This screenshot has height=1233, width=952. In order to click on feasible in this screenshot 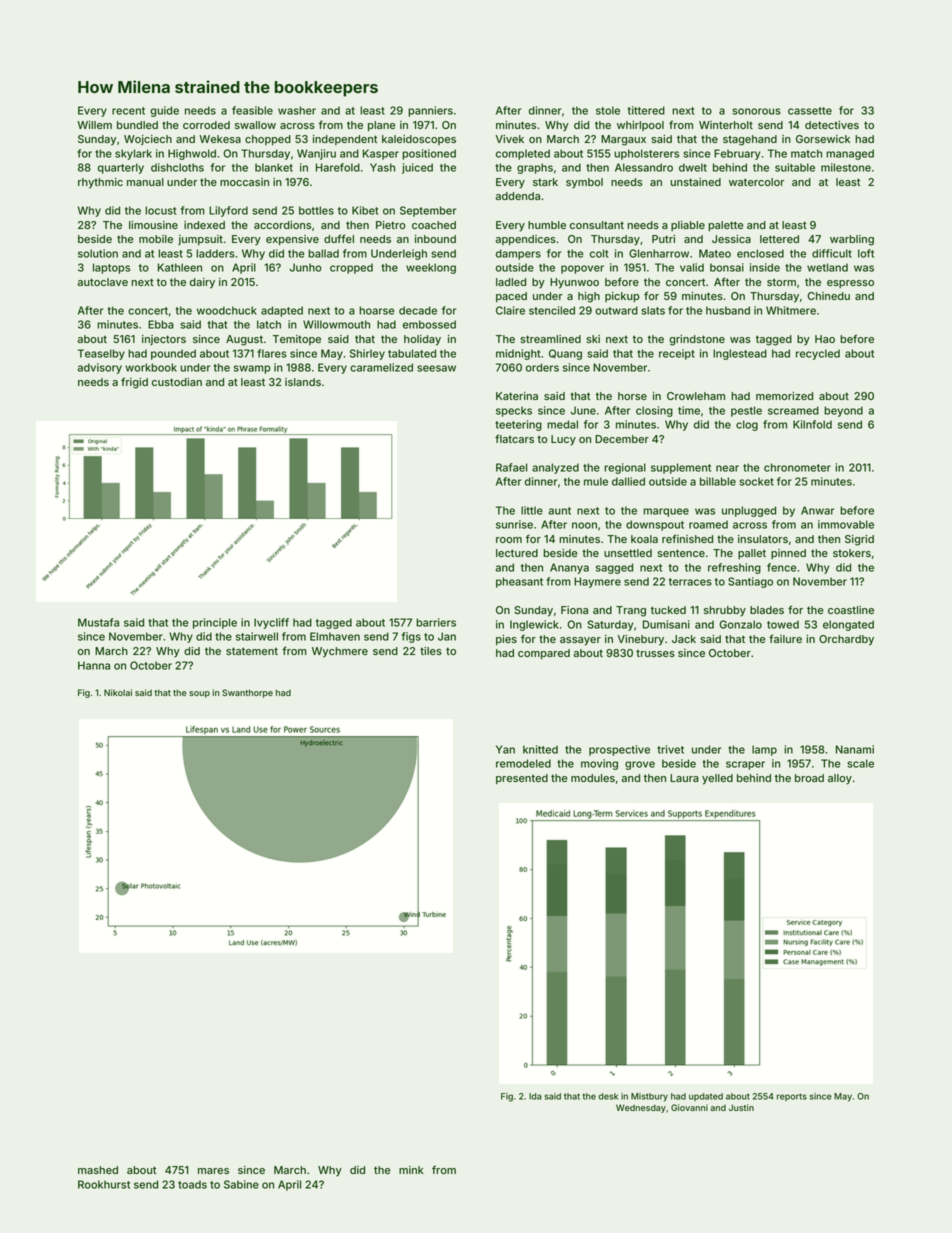, I will do `click(252, 110)`.
